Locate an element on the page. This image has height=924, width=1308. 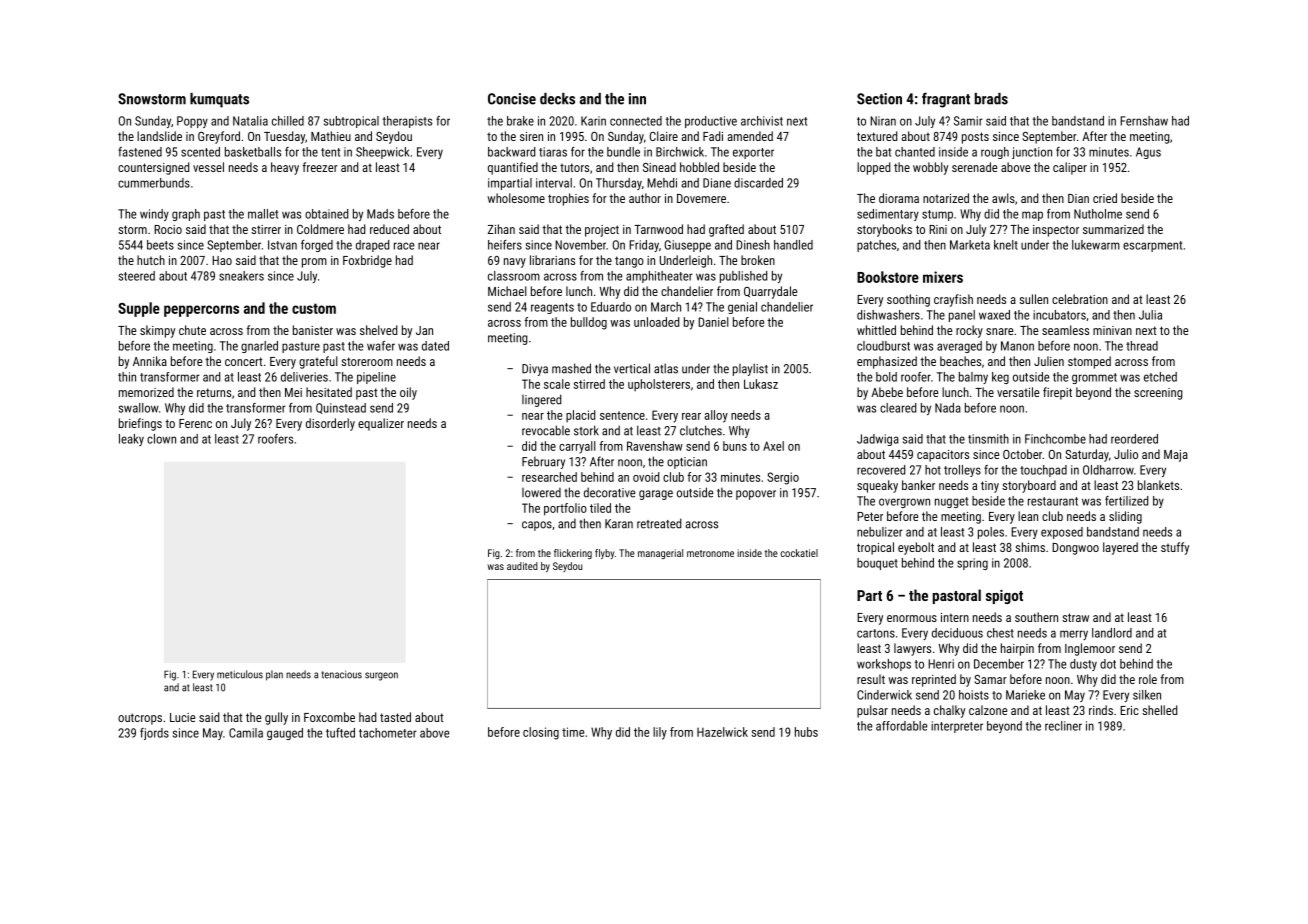
buns is located at coordinates (735, 446).
